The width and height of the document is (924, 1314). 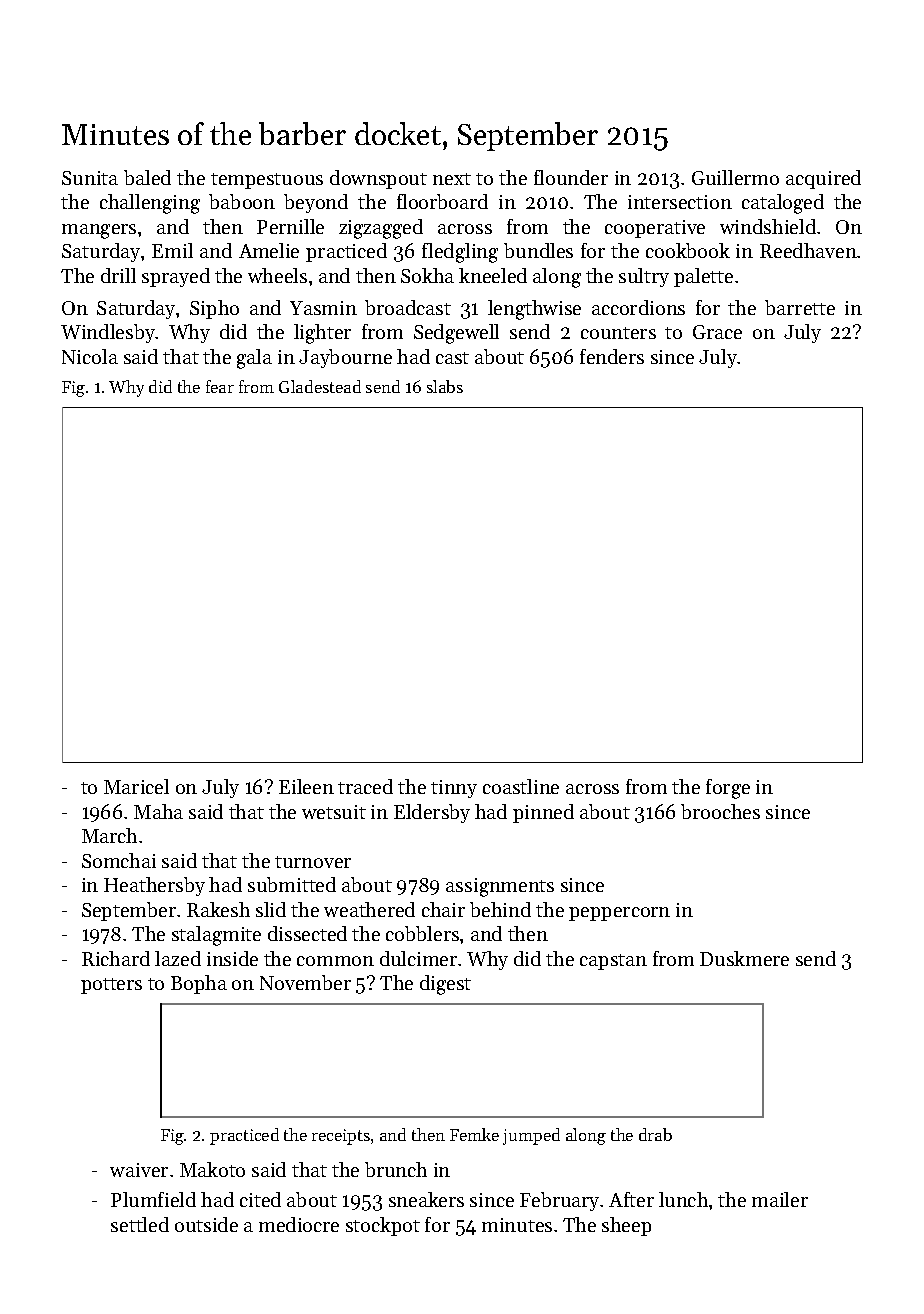 I want to click on Guillermo, so click(x=735, y=177).
